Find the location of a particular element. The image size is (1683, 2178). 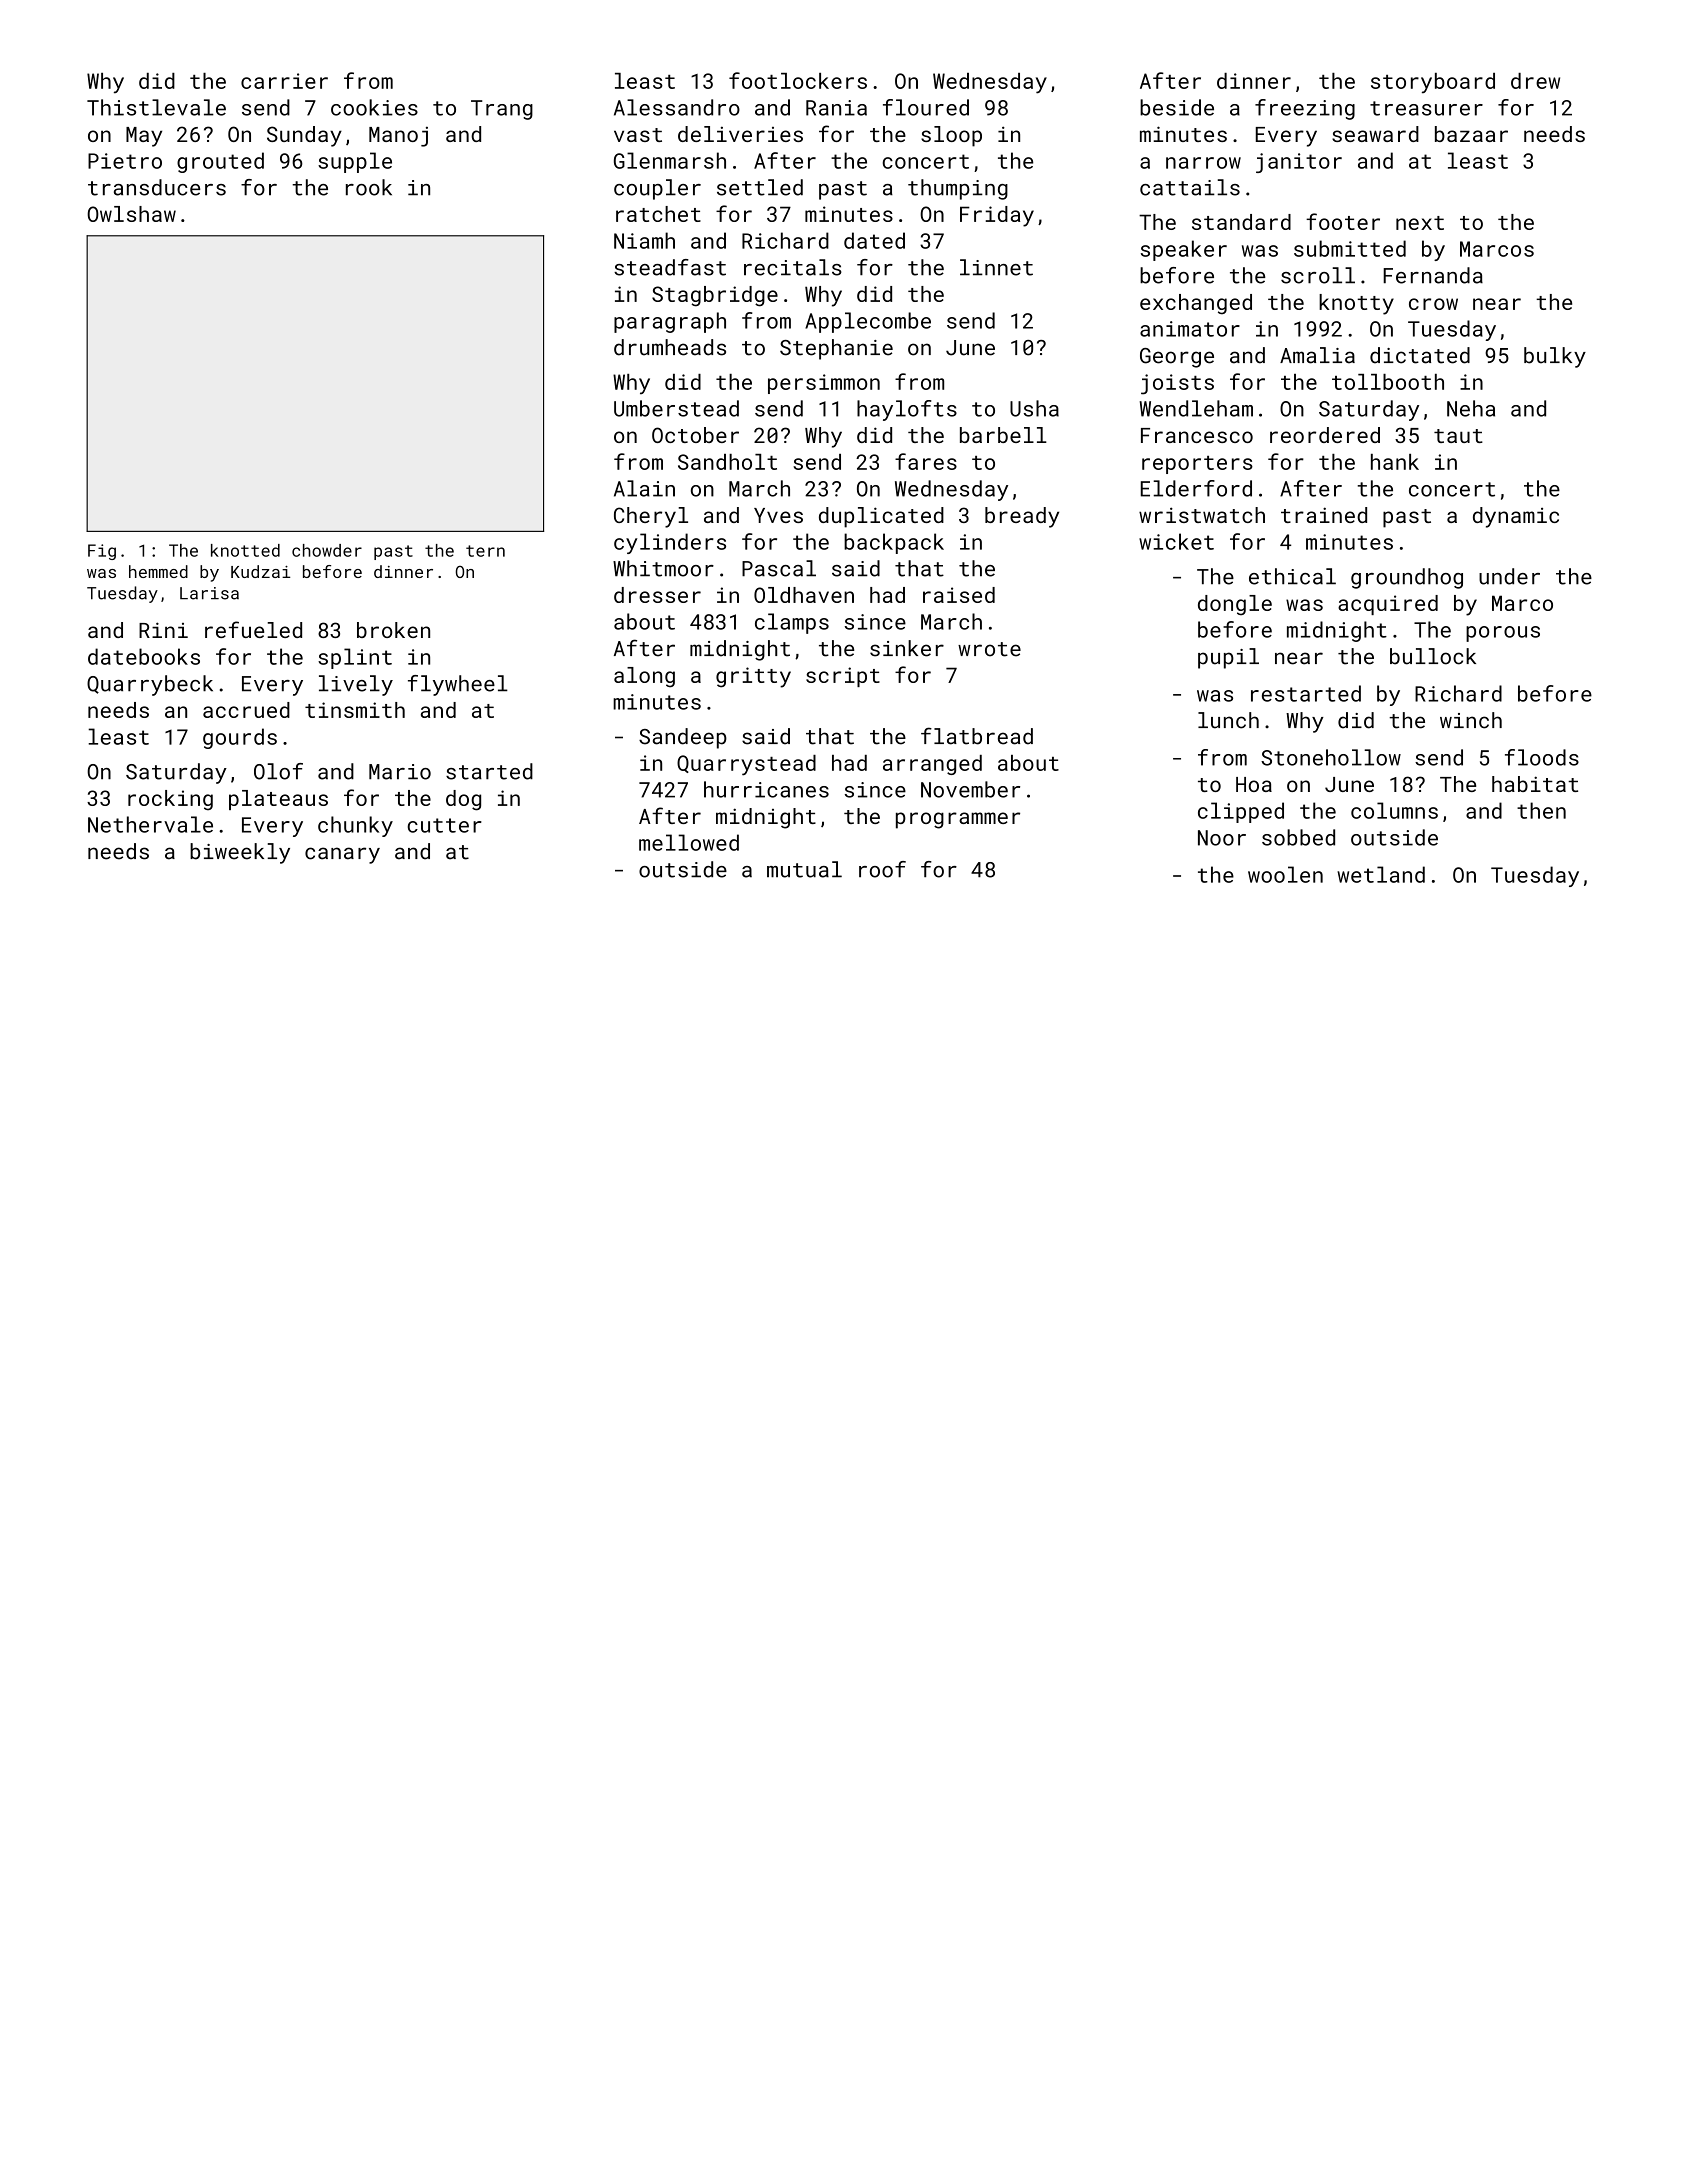

storyboard is located at coordinates (1433, 83).
